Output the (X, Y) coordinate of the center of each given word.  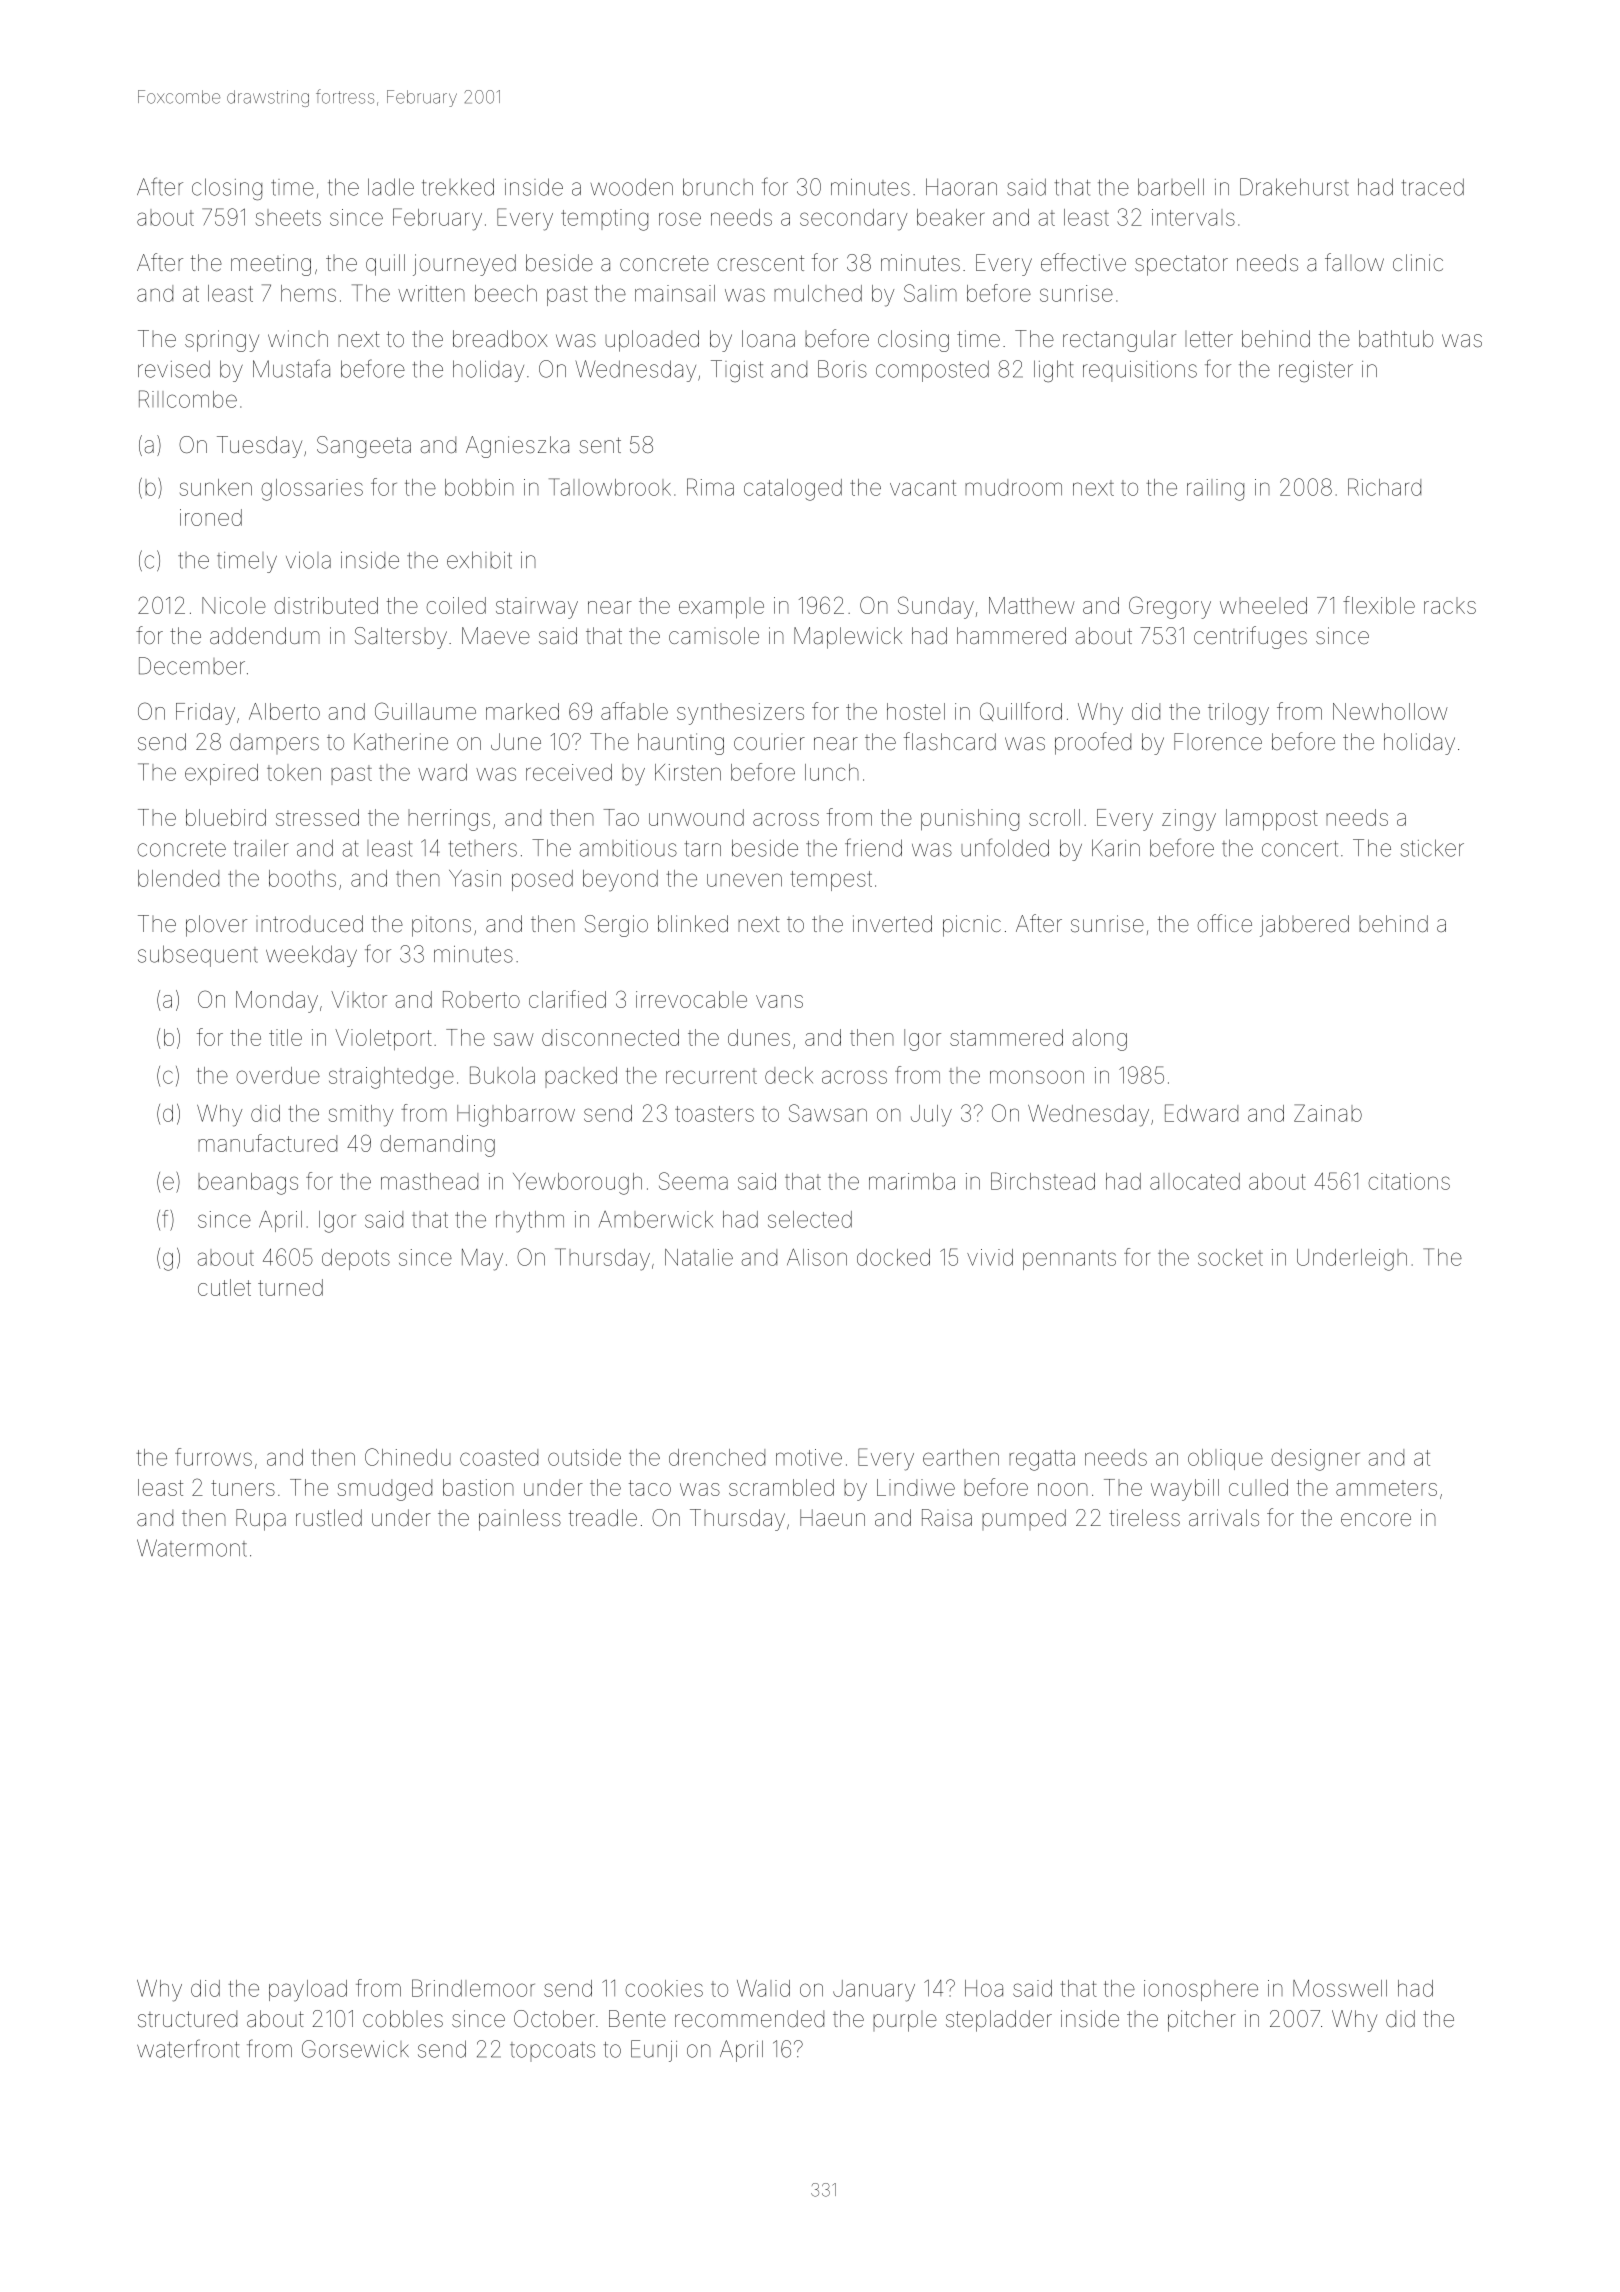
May (482, 1260)
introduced (309, 924)
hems (308, 293)
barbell (1171, 187)
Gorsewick (355, 2049)
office (1224, 923)
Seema (693, 1181)
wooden (632, 187)
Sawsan (828, 1113)
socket (1230, 1257)
